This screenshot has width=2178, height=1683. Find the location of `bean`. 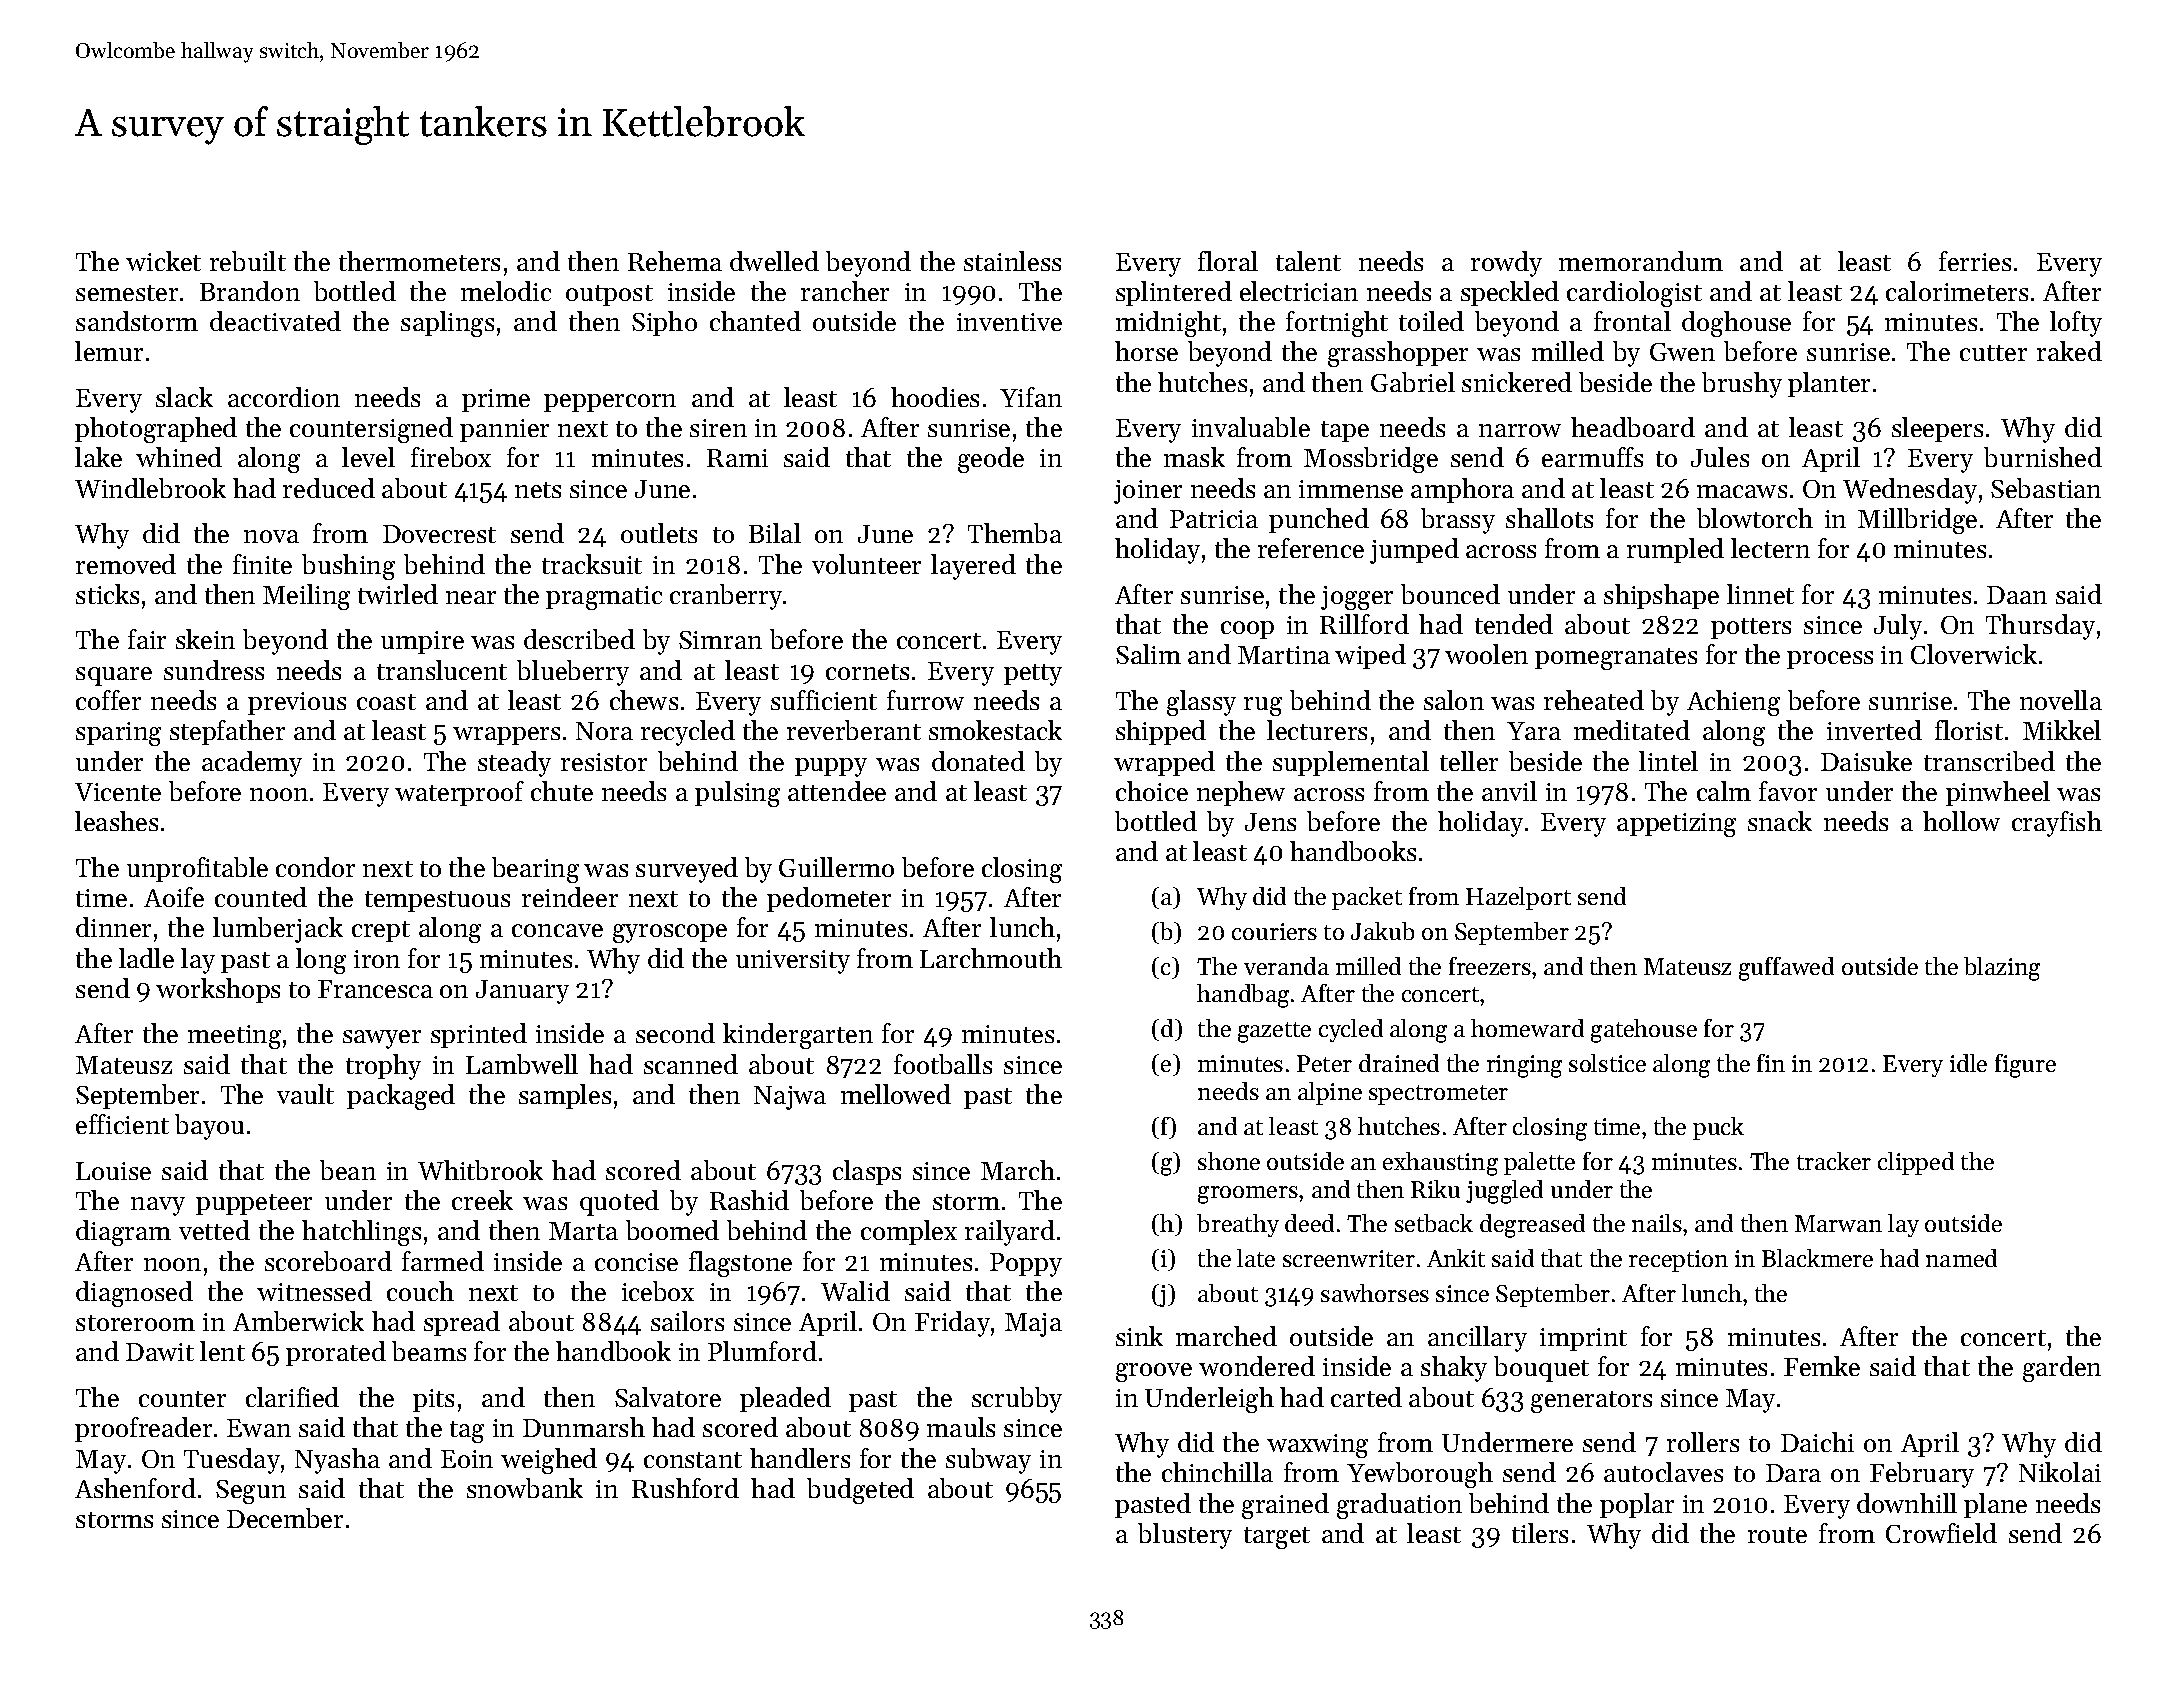

bean is located at coordinates (348, 1170).
